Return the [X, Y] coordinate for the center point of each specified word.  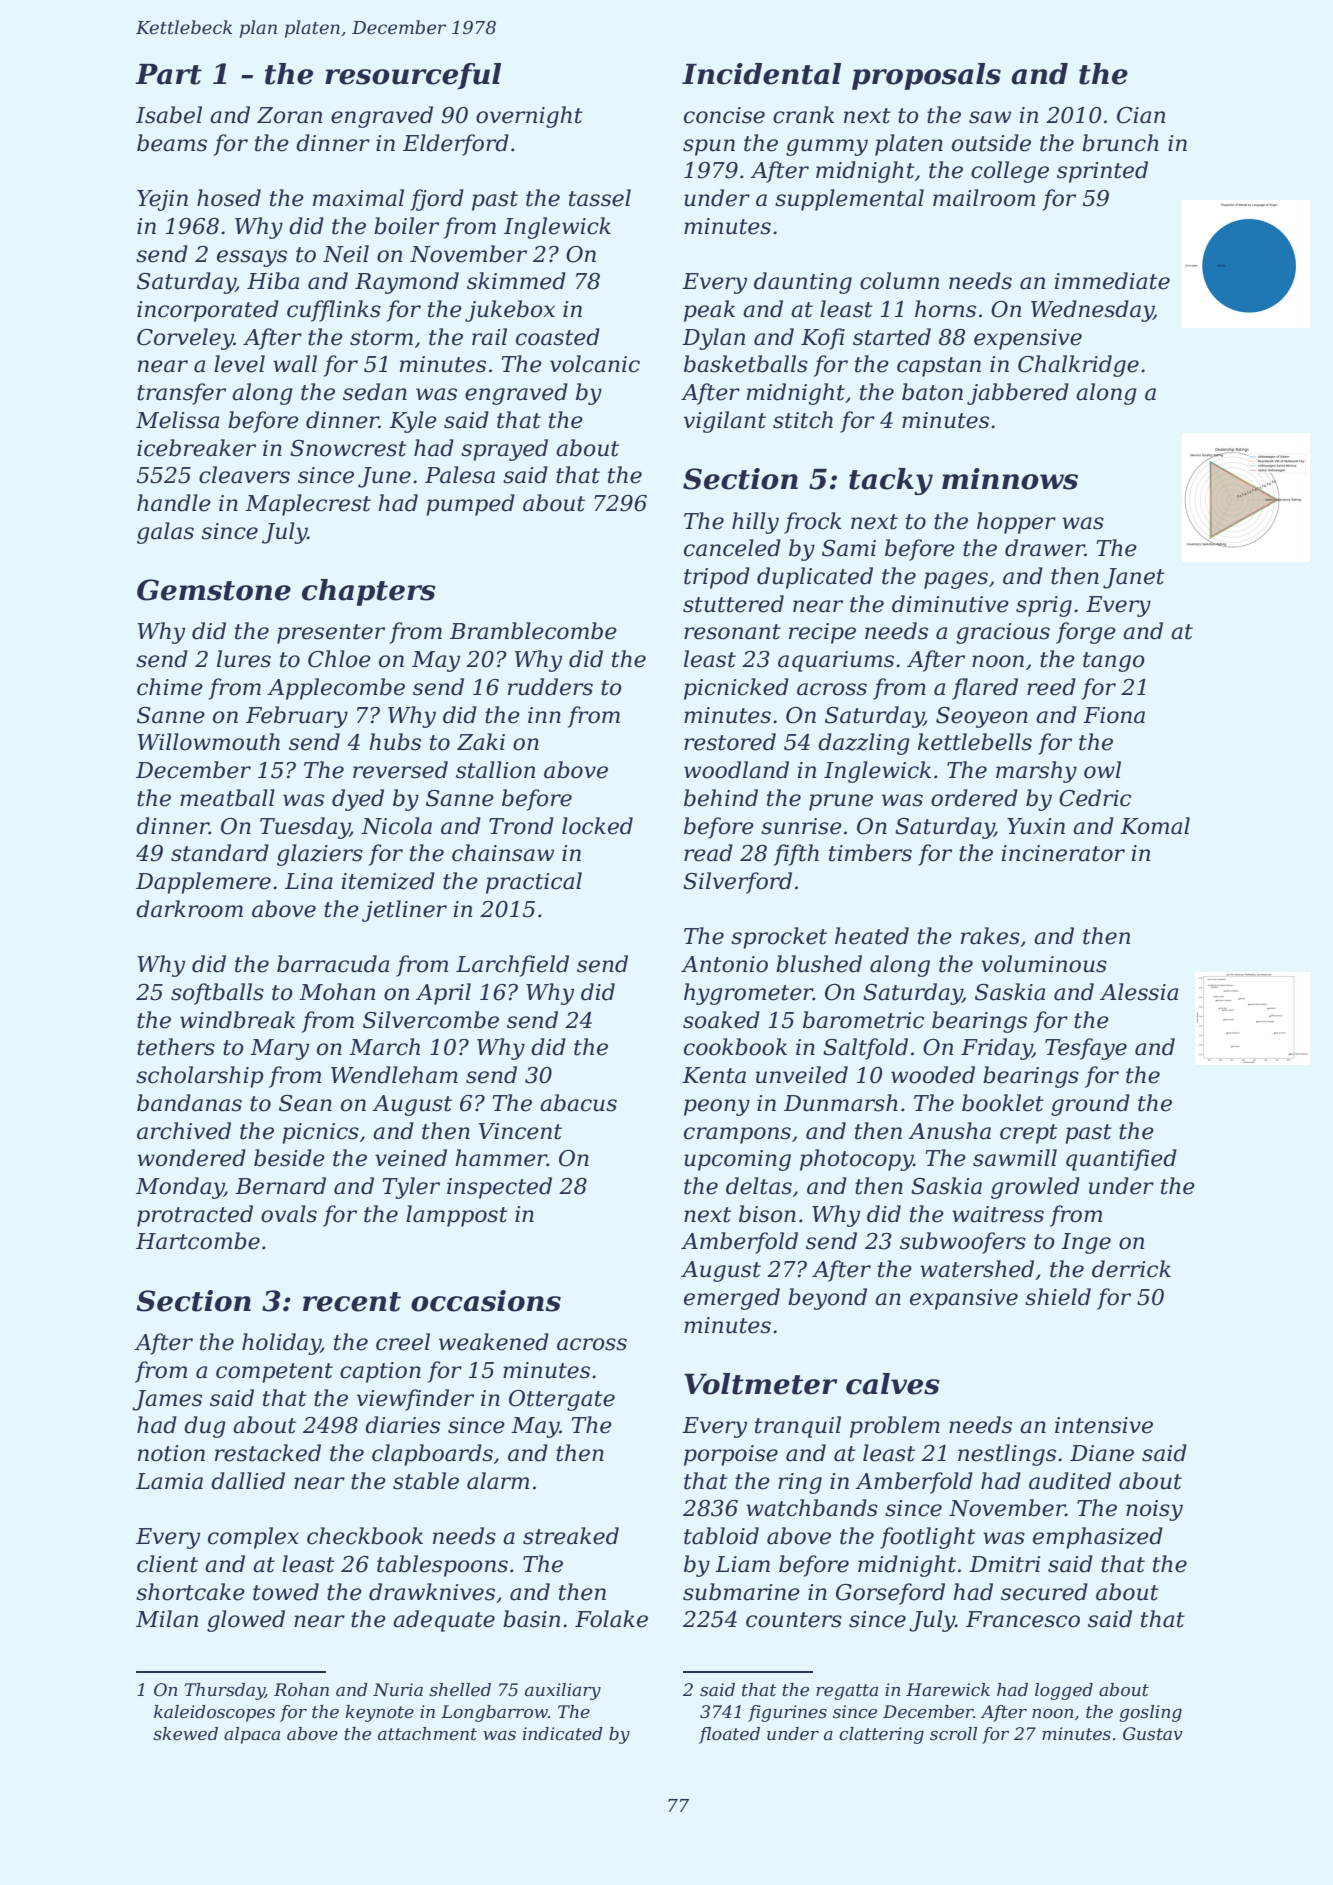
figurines [787, 1713]
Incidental [761, 74]
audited [1070, 1481]
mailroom [984, 198]
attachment [427, 1734]
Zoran [289, 115]
